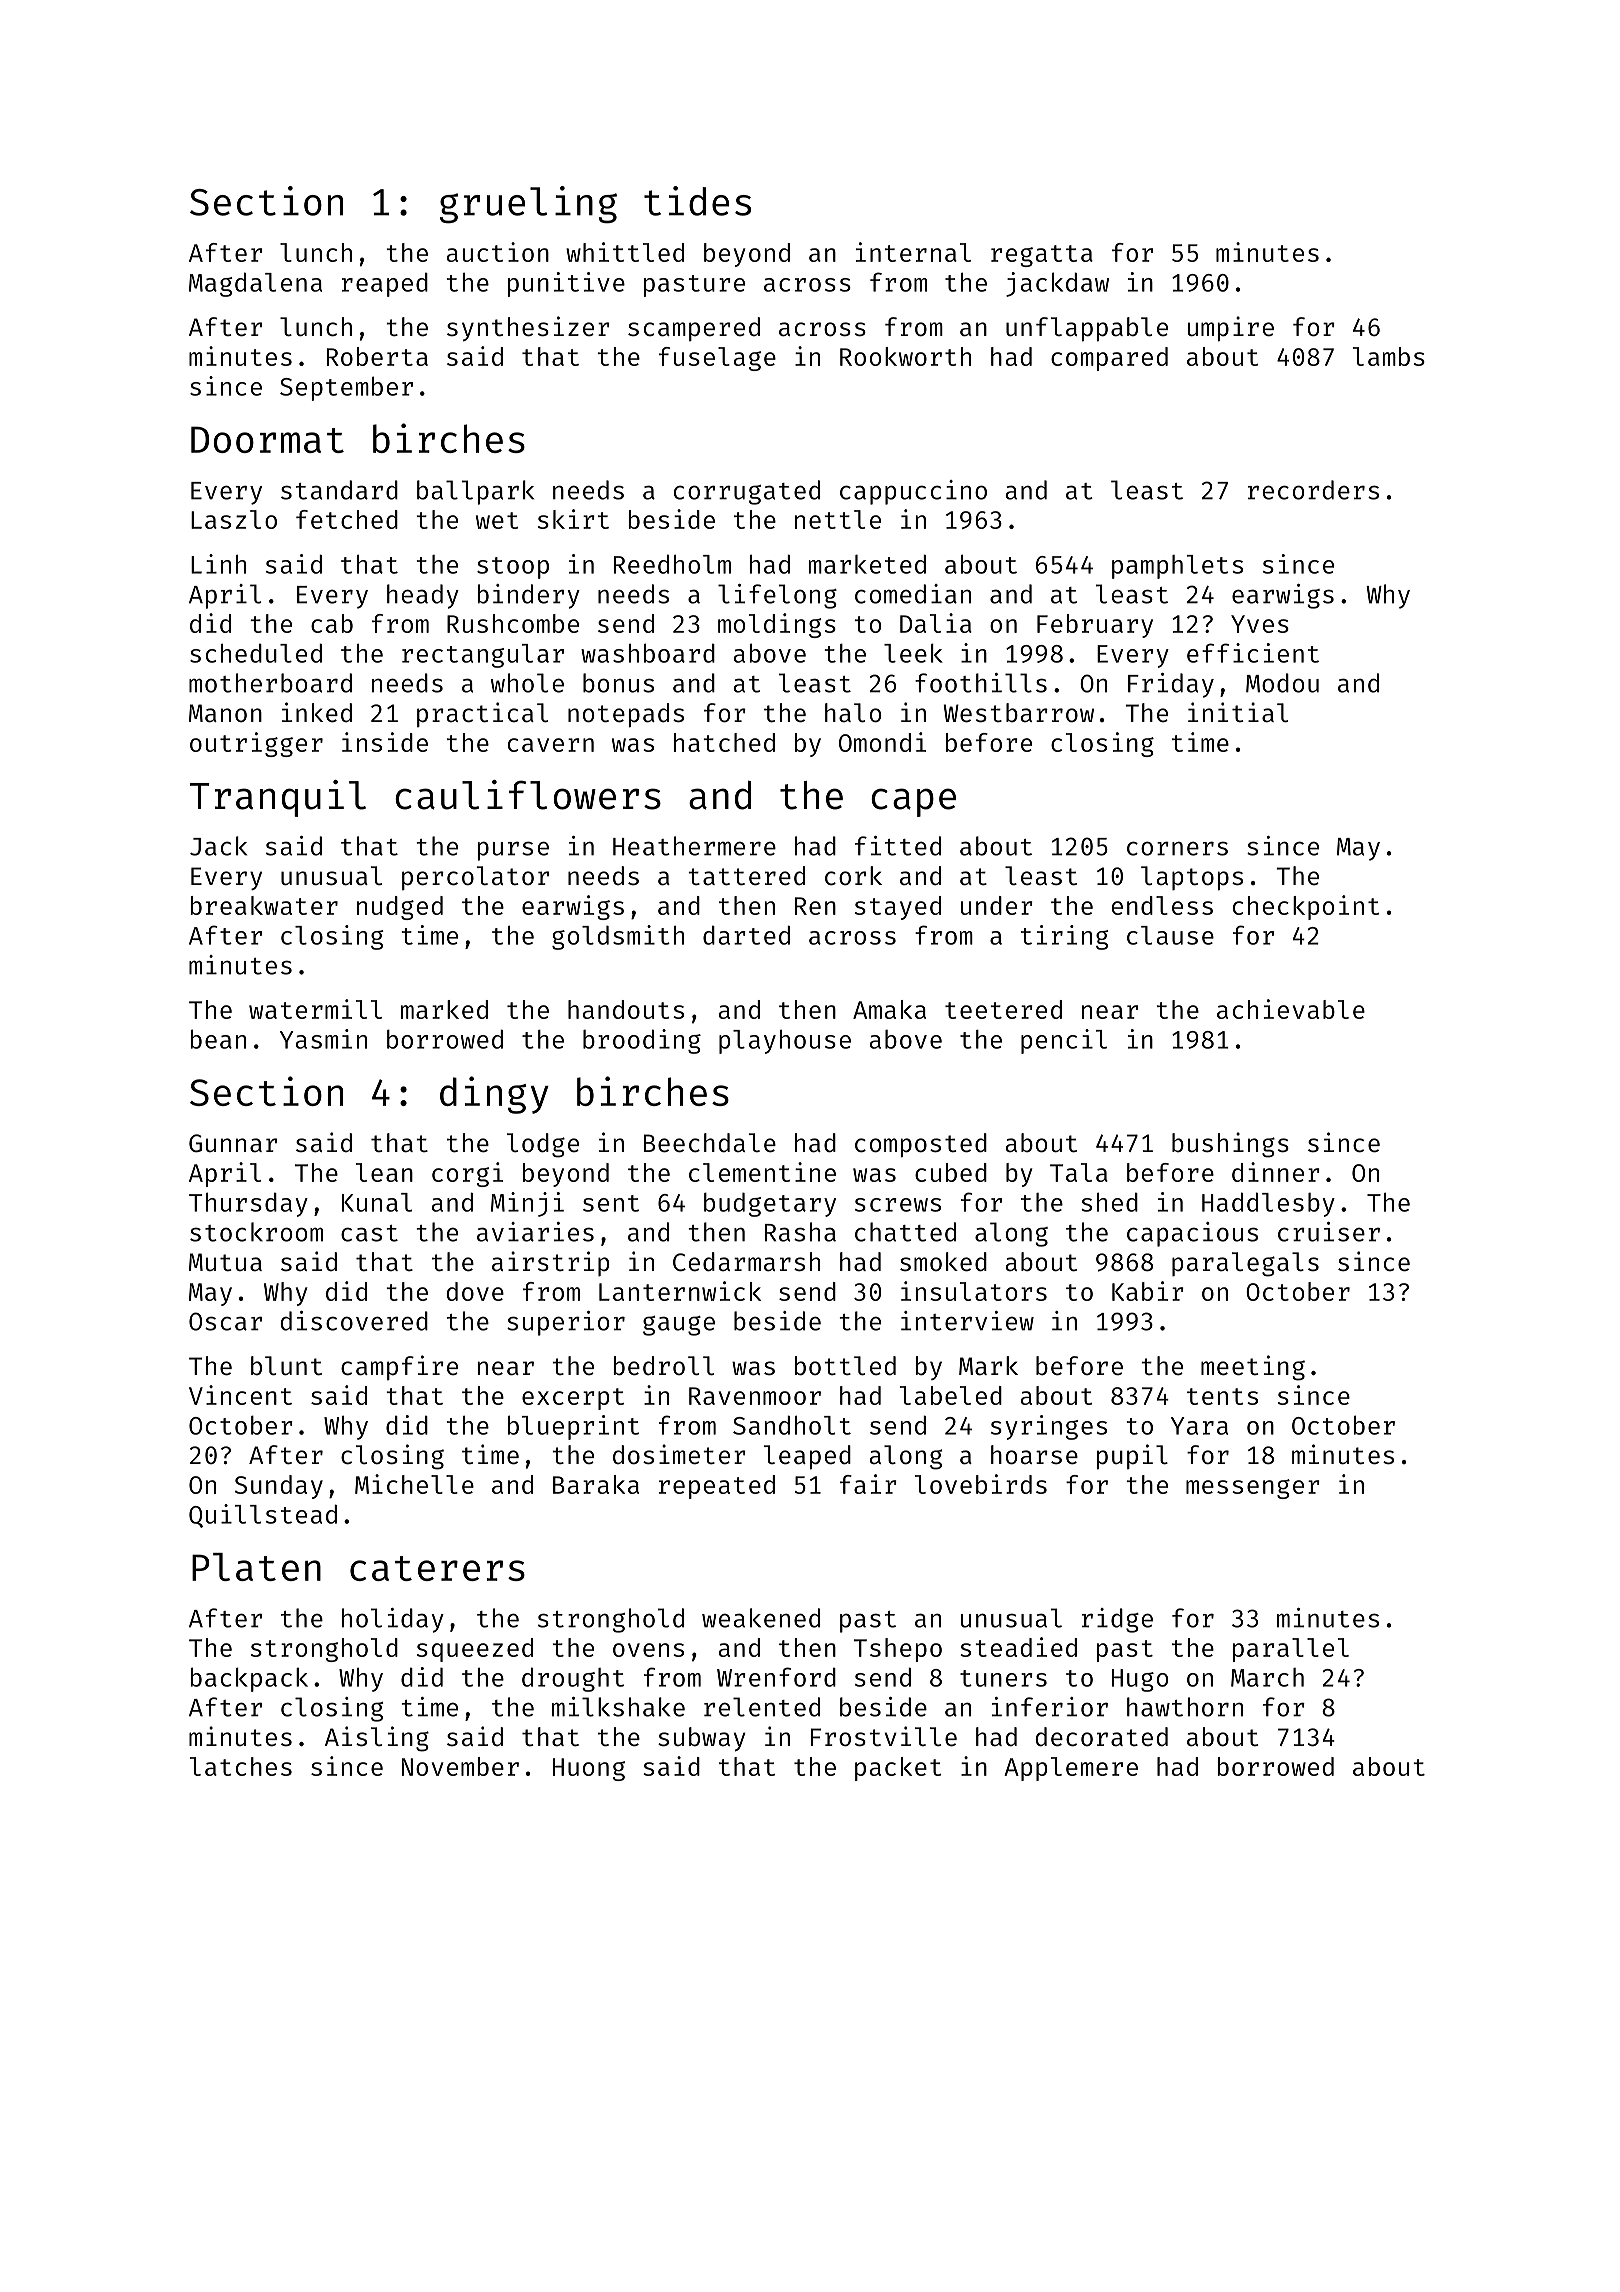 This screenshot has height=2292, width=1620. What do you see at coordinates (1042, 256) in the screenshot?
I see `regatta` at bounding box center [1042, 256].
